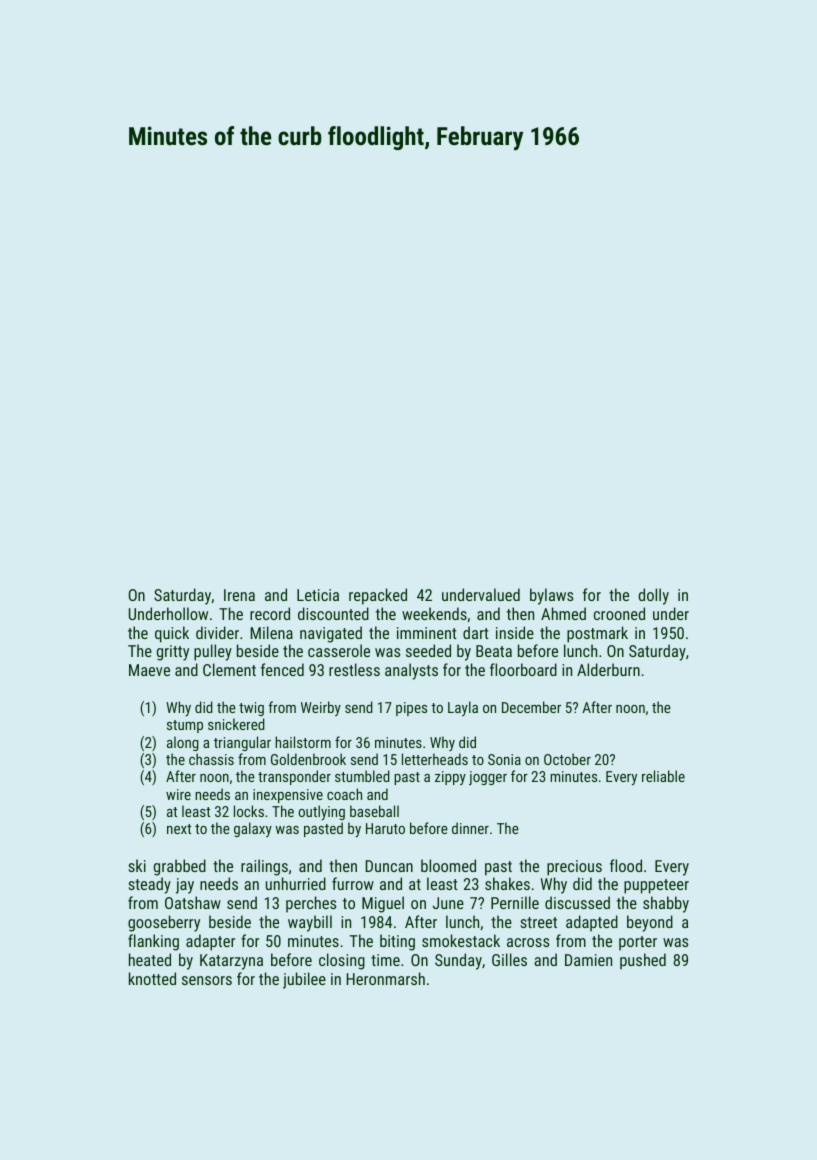 This image has height=1160, width=817. Describe the element at coordinates (448, 865) in the image. I see `bloomed` at that location.
